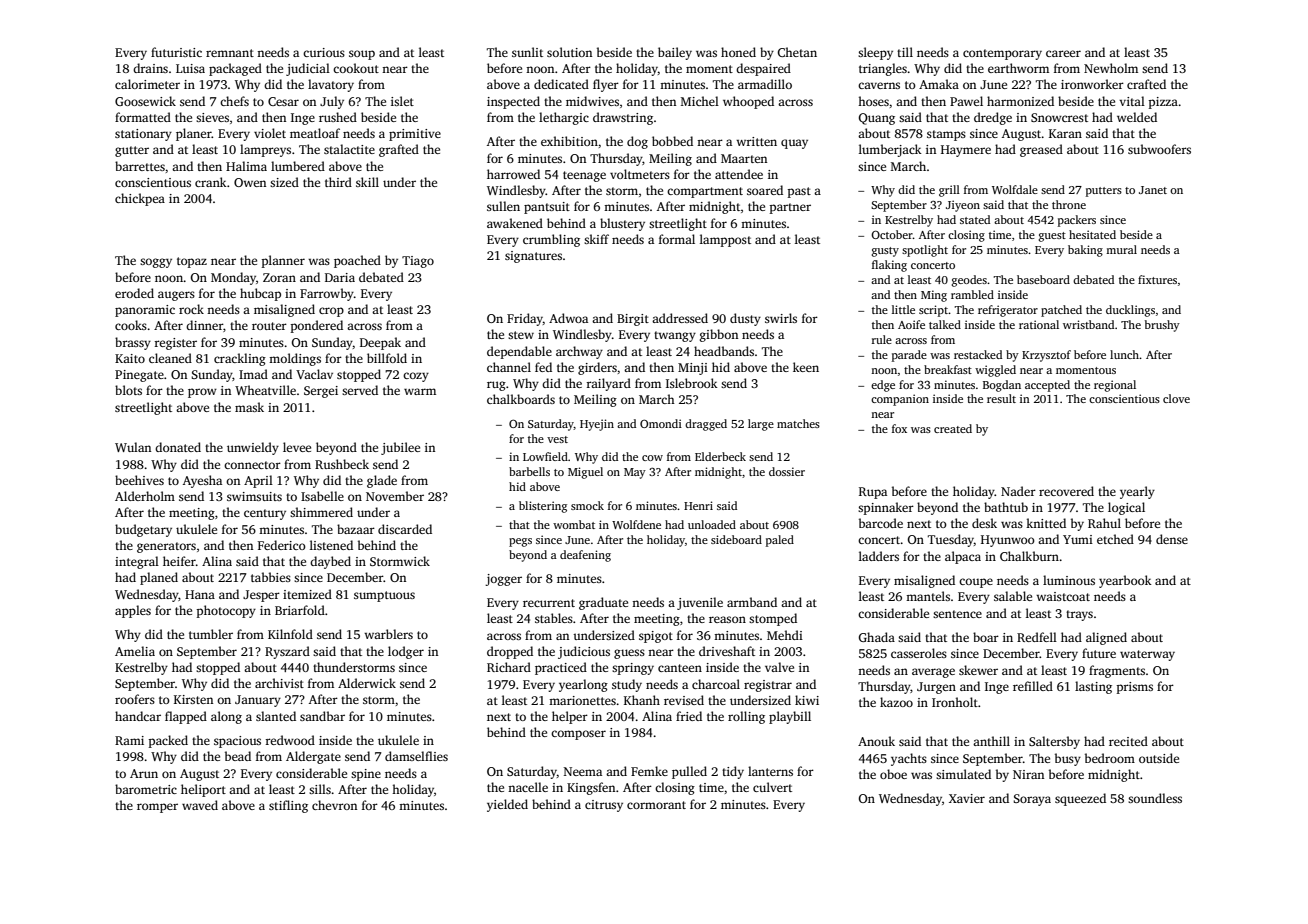 The height and width of the screenshot is (924, 1308). What do you see at coordinates (879, 556) in the screenshot?
I see `ladders` at bounding box center [879, 556].
